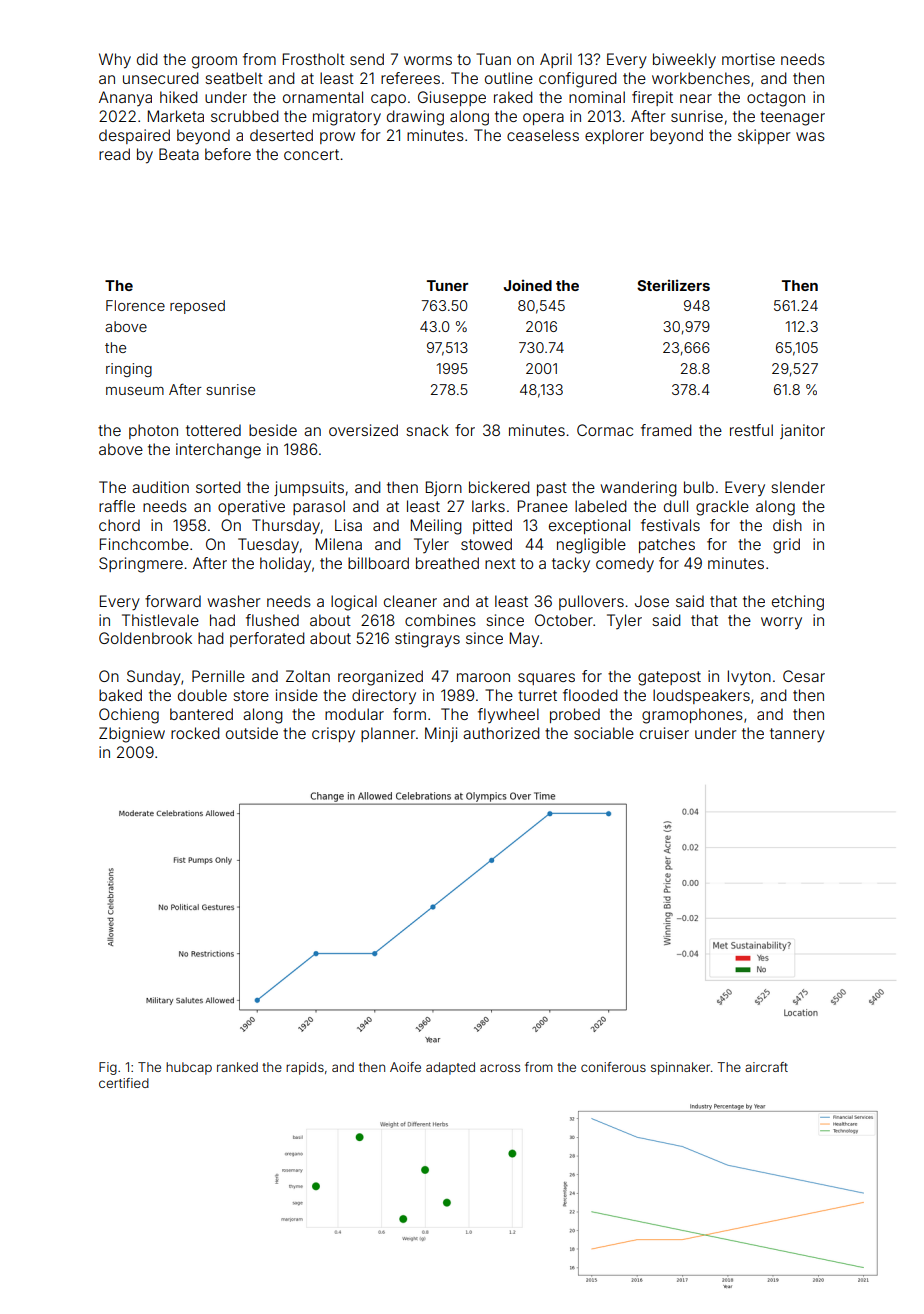 The image size is (924, 1314). What do you see at coordinates (436, 527) in the screenshot?
I see `Meiling` at bounding box center [436, 527].
